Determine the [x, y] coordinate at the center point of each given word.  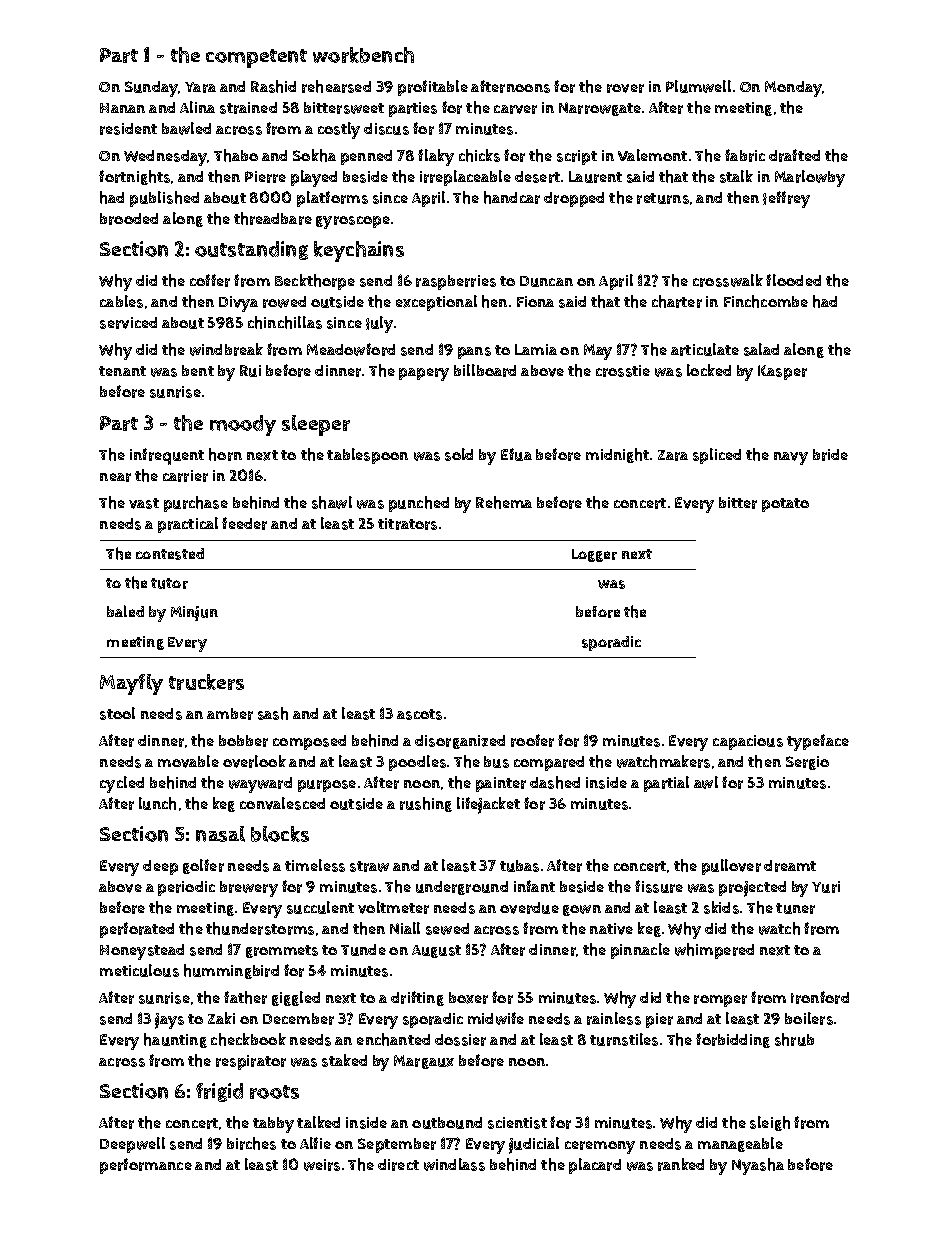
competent [256, 58]
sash [273, 713]
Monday [793, 89]
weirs [322, 1165]
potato [785, 505]
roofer [532, 740]
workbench [363, 55]
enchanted [393, 1039]
